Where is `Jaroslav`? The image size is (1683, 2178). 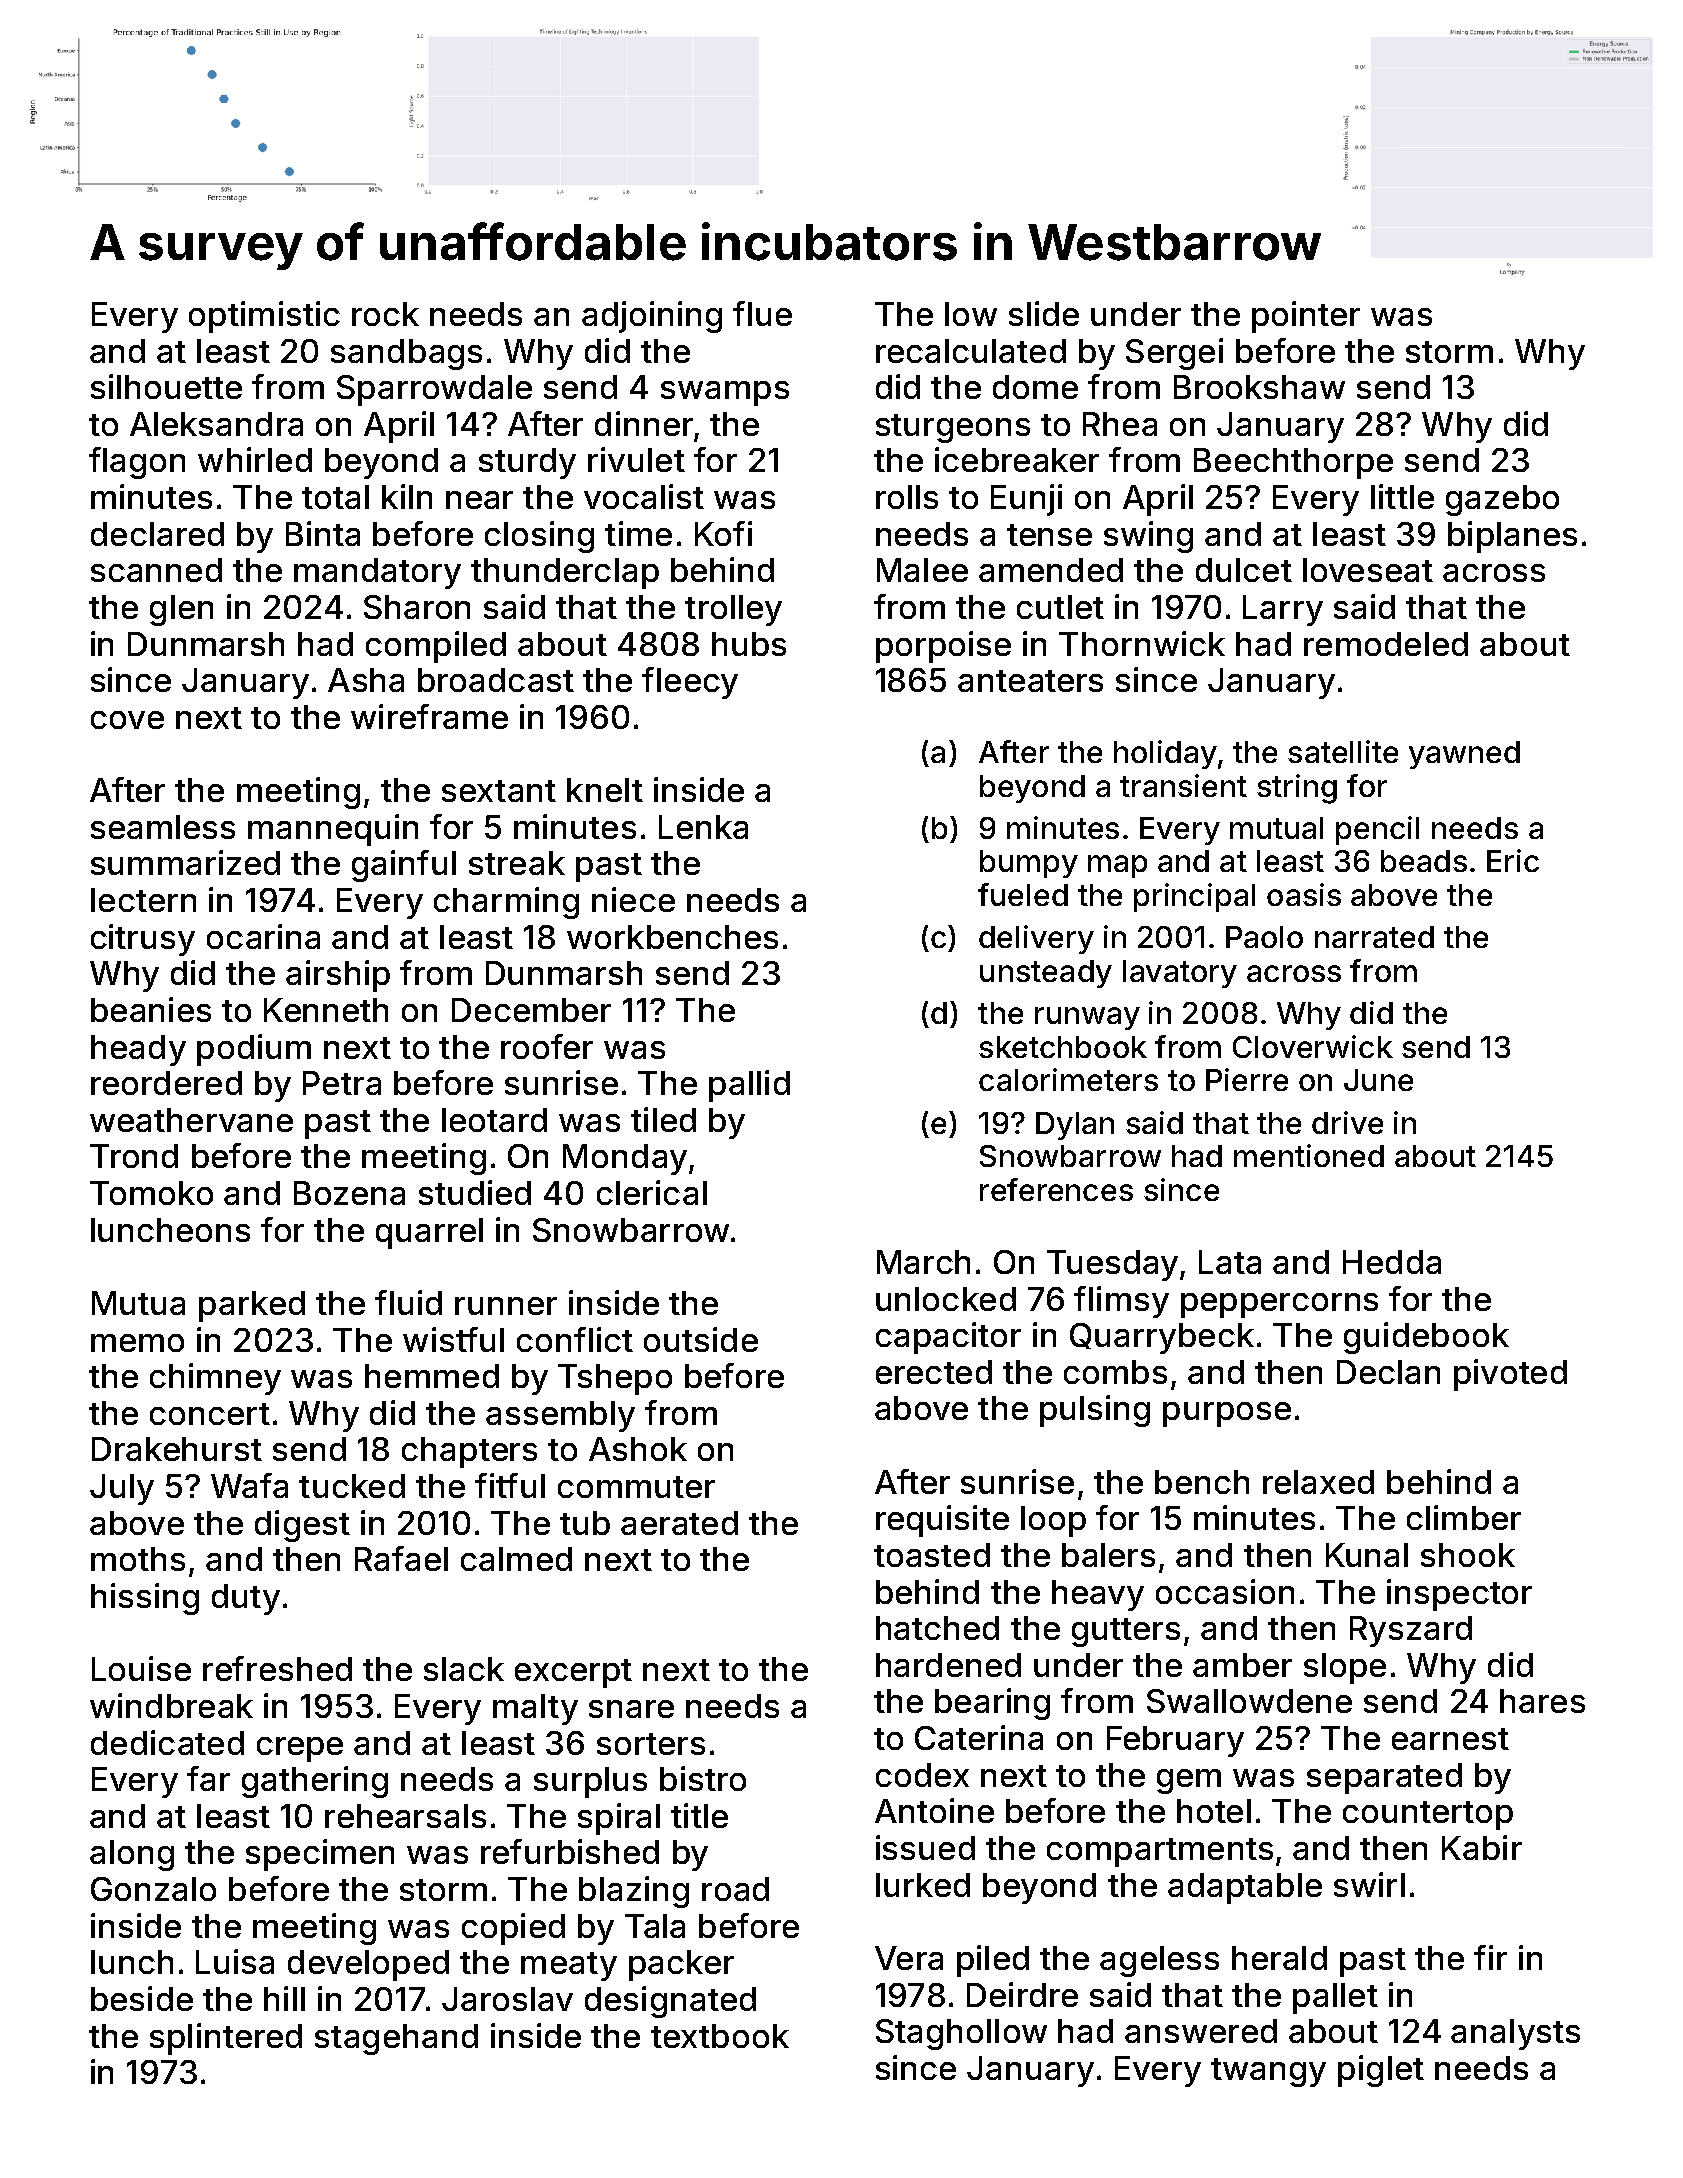
Jaroslav is located at coordinates (507, 1999).
